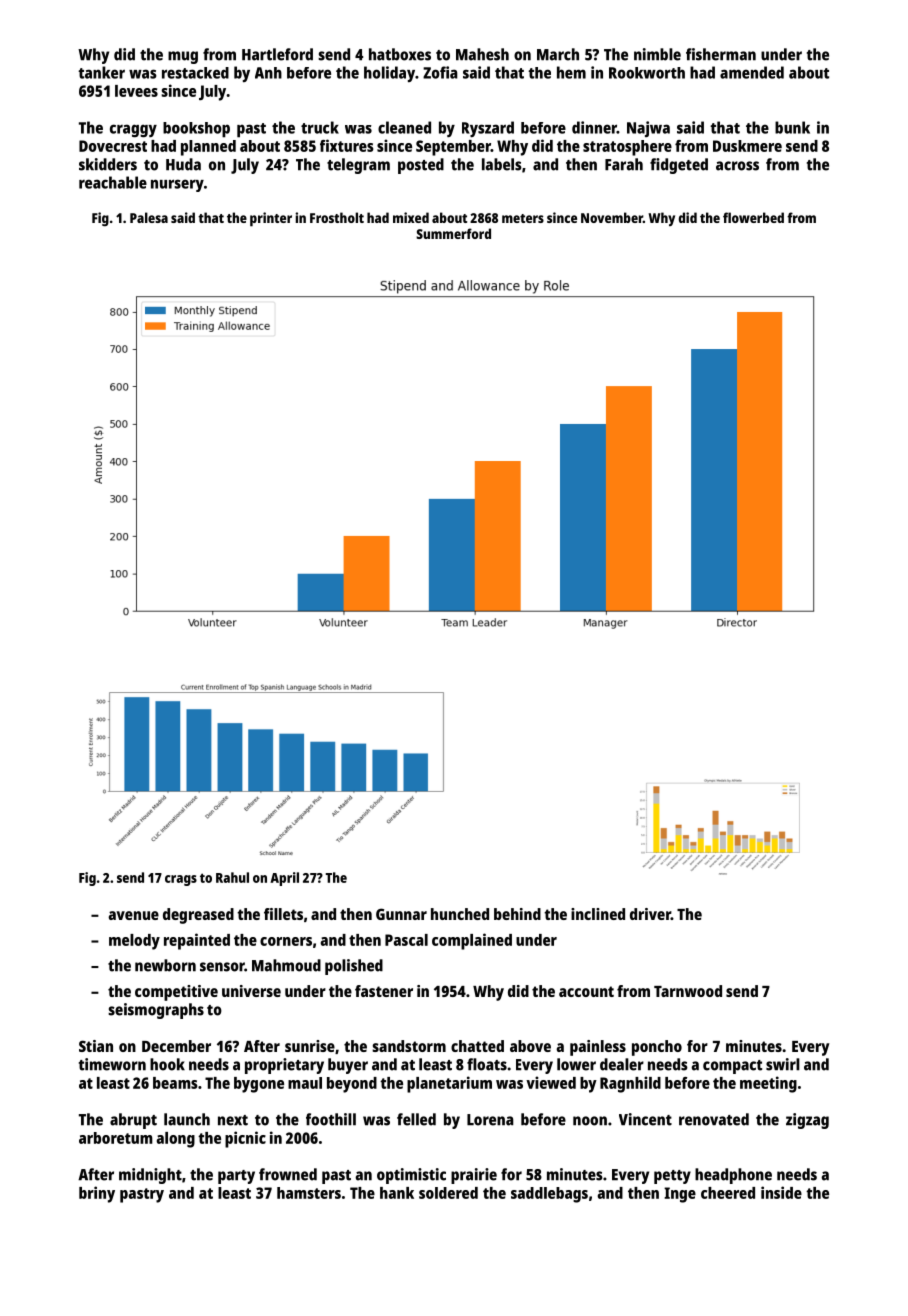 This screenshot has height=1316, width=908. What do you see at coordinates (721, 54) in the screenshot?
I see `fisherman` at bounding box center [721, 54].
